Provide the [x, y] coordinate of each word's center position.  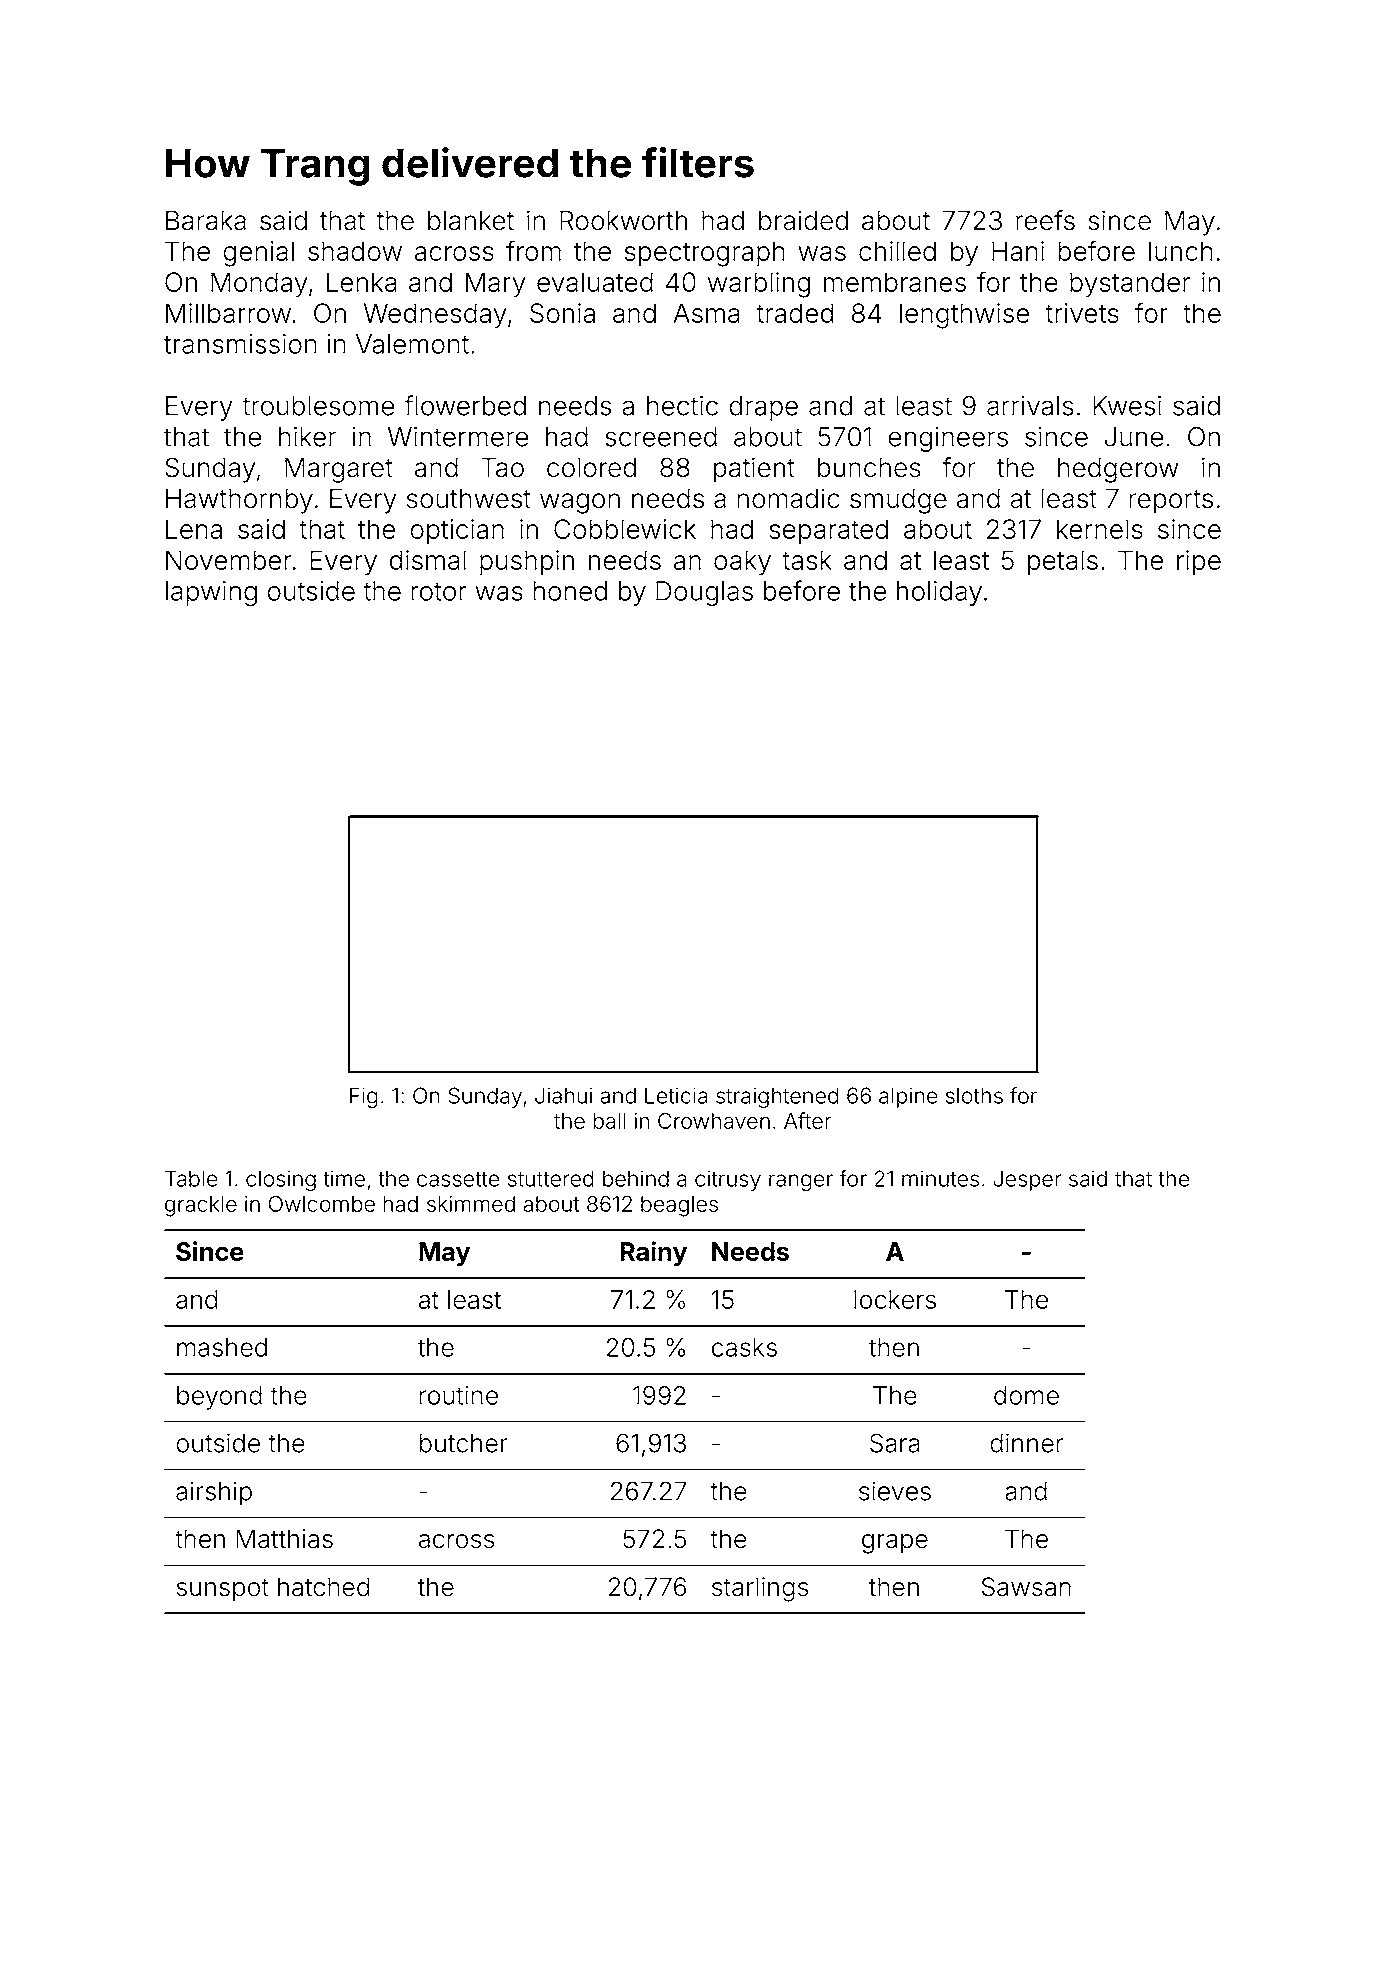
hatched [324, 1586]
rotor [439, 591]
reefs [1045, 220]
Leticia [676, 1095]
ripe [1199, 563]
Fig [364, 1098]
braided [803, 220]
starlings [760, 1589]
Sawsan [1026, 1586]
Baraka [206, 220]
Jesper [1027, 1181]
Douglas [704, 593]
